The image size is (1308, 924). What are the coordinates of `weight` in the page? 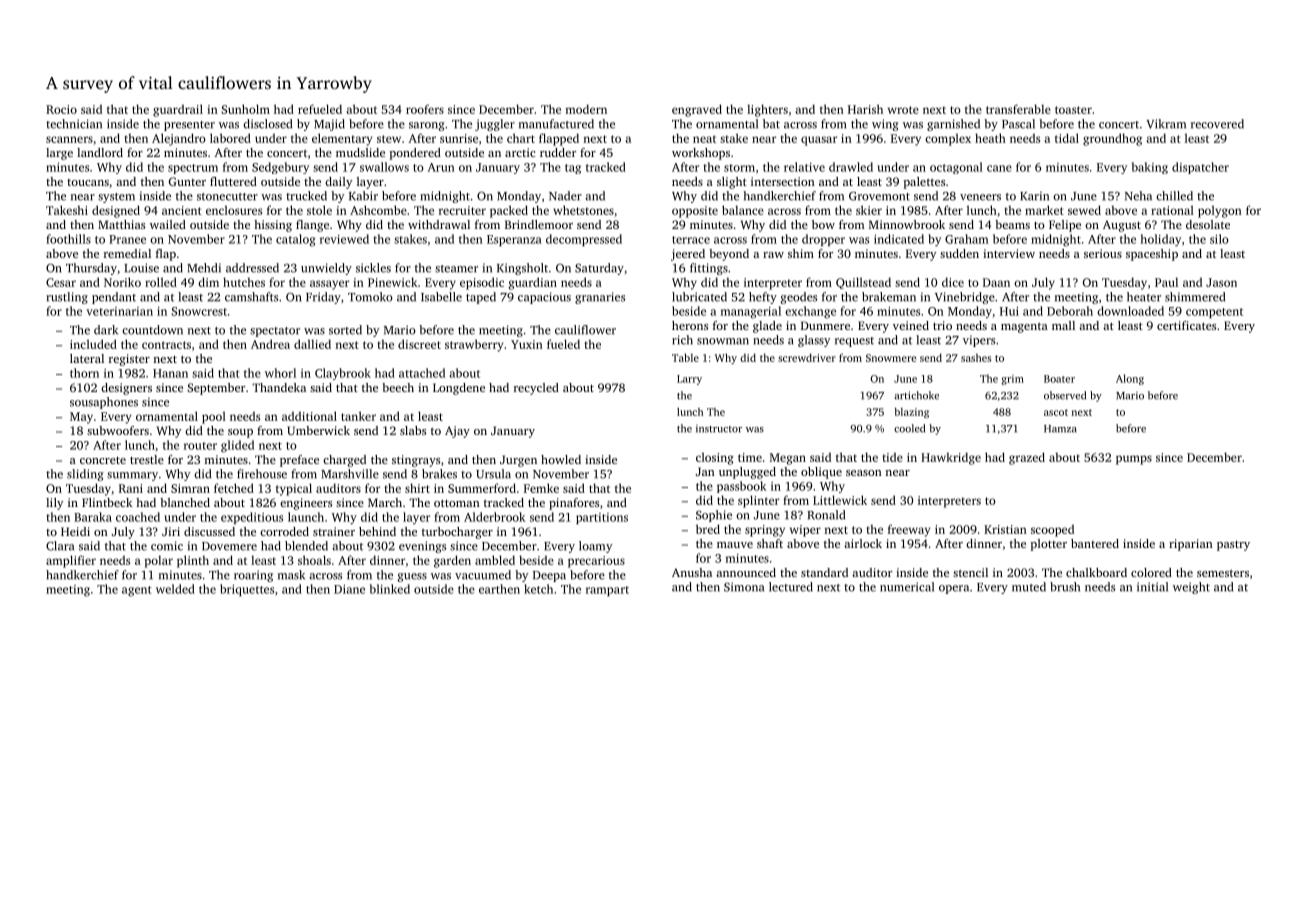 It's located at (1191, 588).
